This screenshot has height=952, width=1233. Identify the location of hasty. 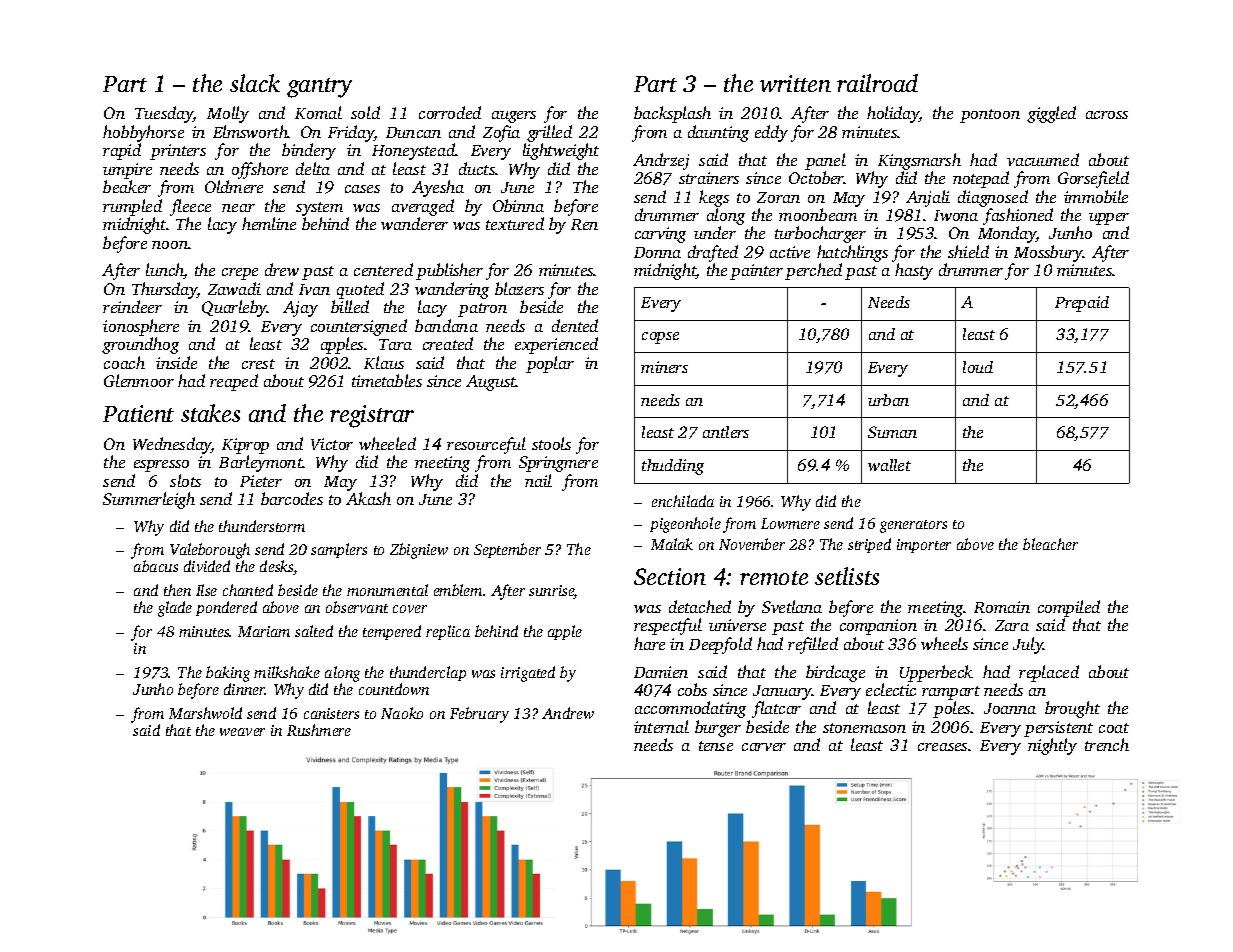
(914, 271).
